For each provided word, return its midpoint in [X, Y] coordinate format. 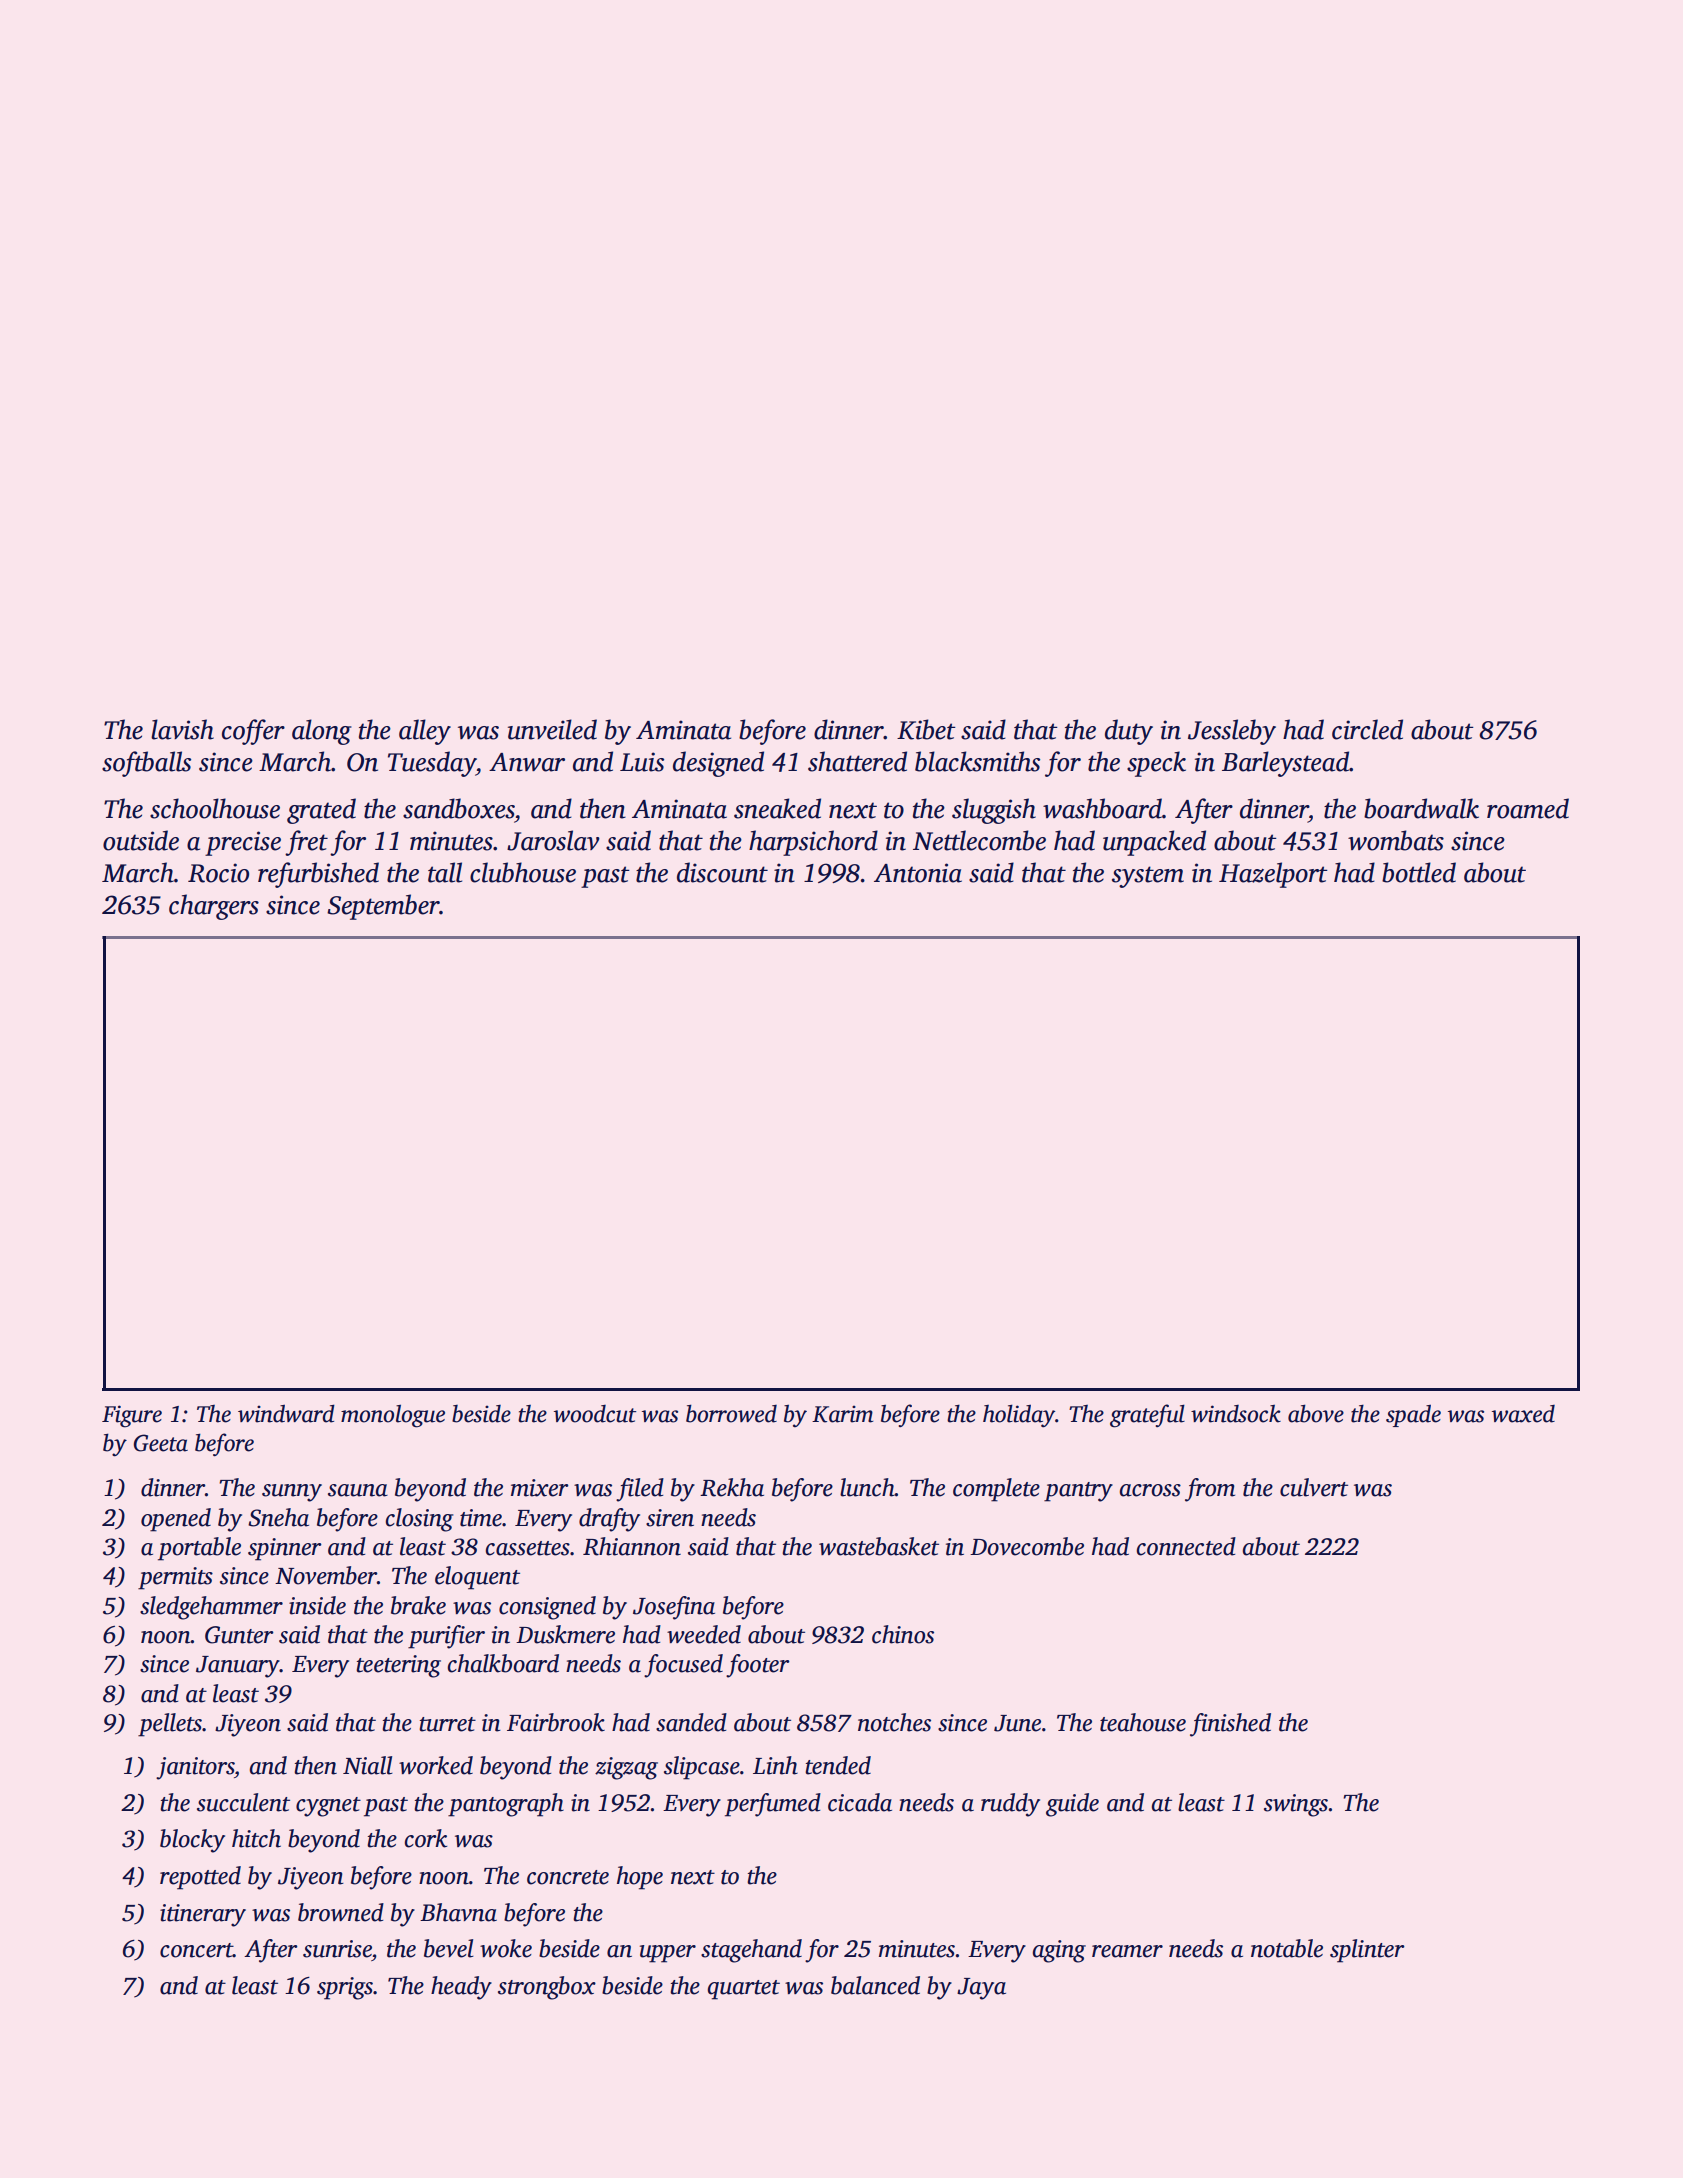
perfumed [773, 1805]
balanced [875, 1985]
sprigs [345, 1988]
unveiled [552, 729]
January [238, 1667]
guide [1072, 1805]
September [383, 907]
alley [425, 732]
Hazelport [1273, 875]
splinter [1367, 1951]
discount [722, 872]
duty [1129, 732]
